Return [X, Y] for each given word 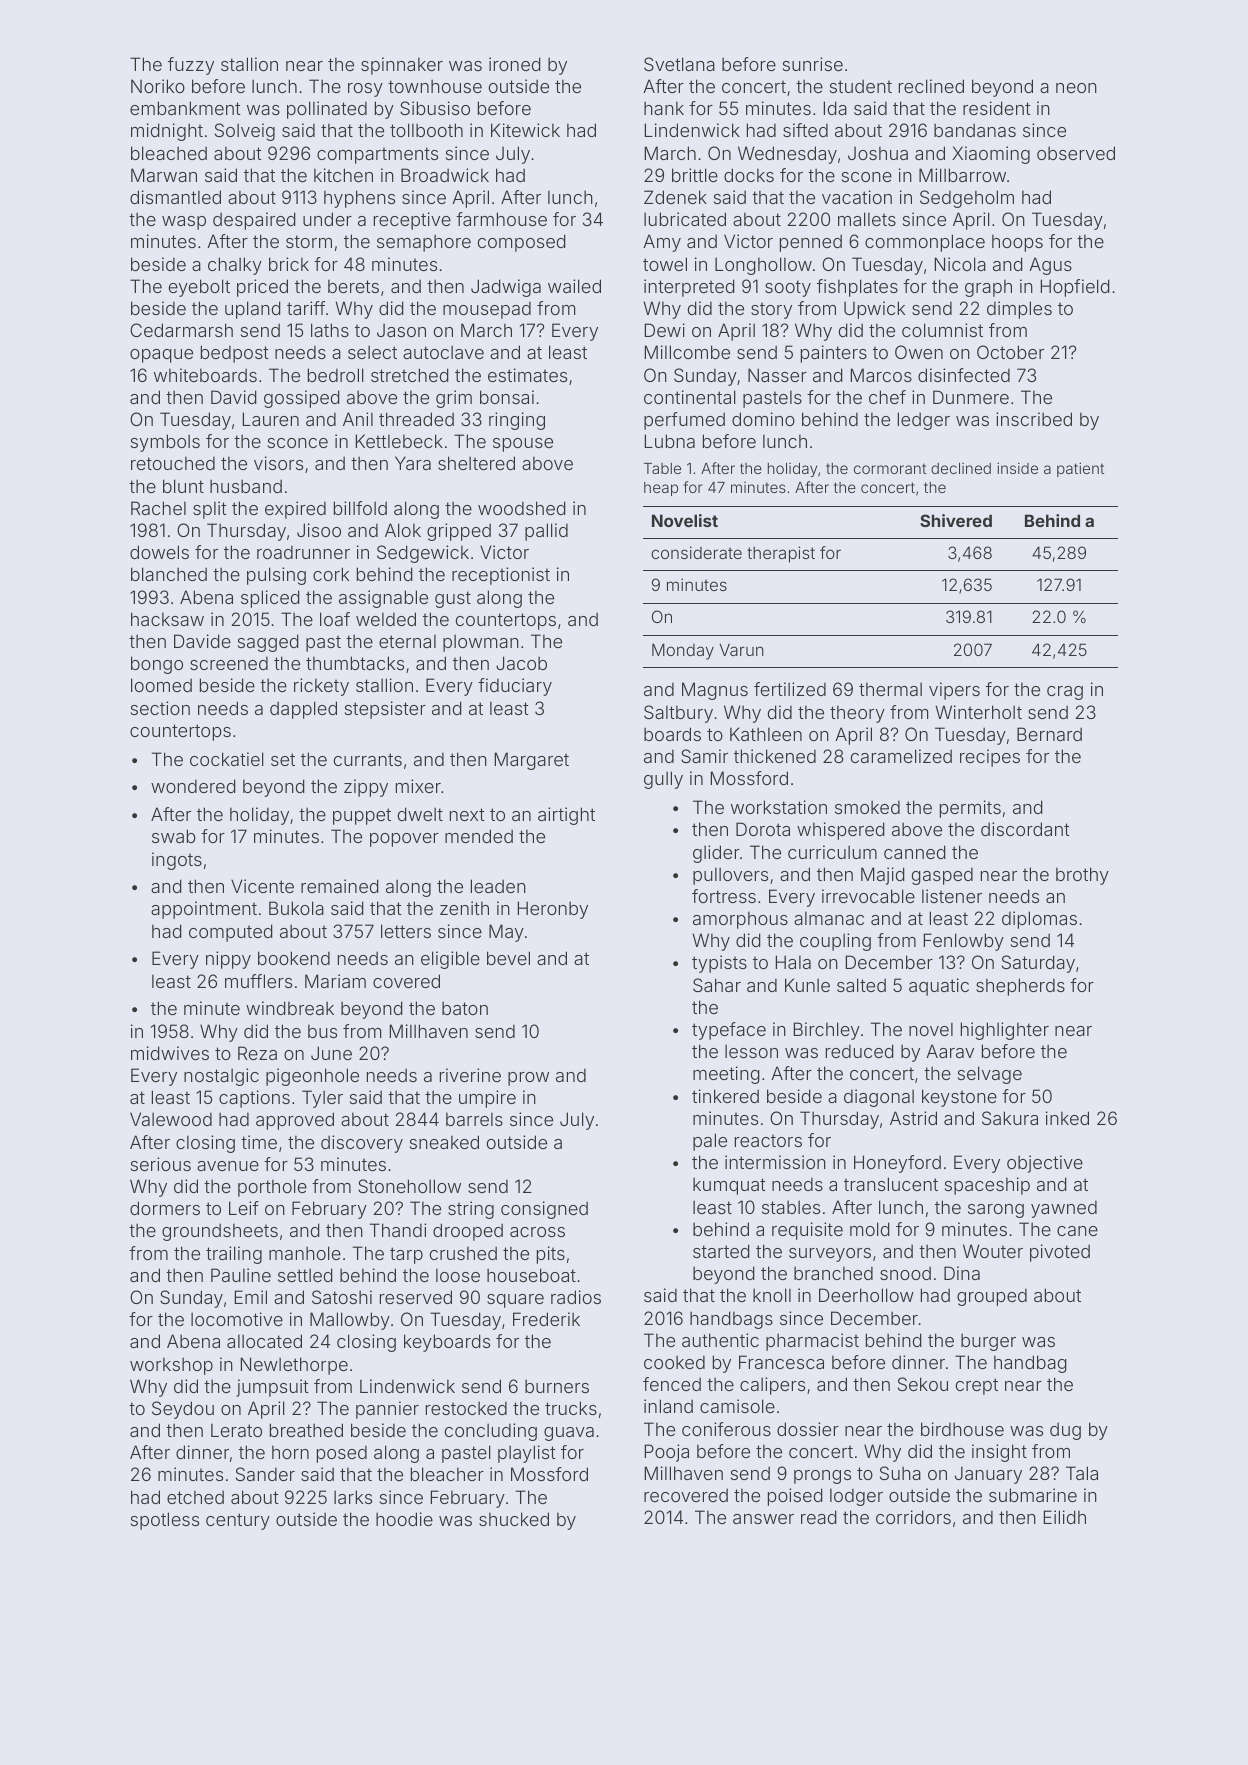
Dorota [763, 829]
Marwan [164, 175]
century [238, 1521]
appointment [204, 910]
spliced [270, 599]
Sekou [923, 1384]
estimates [527, 375]
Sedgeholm [967, 199]
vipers [954, 691]
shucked [514, 1519]
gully [663, 780]
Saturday [1038, 964]
